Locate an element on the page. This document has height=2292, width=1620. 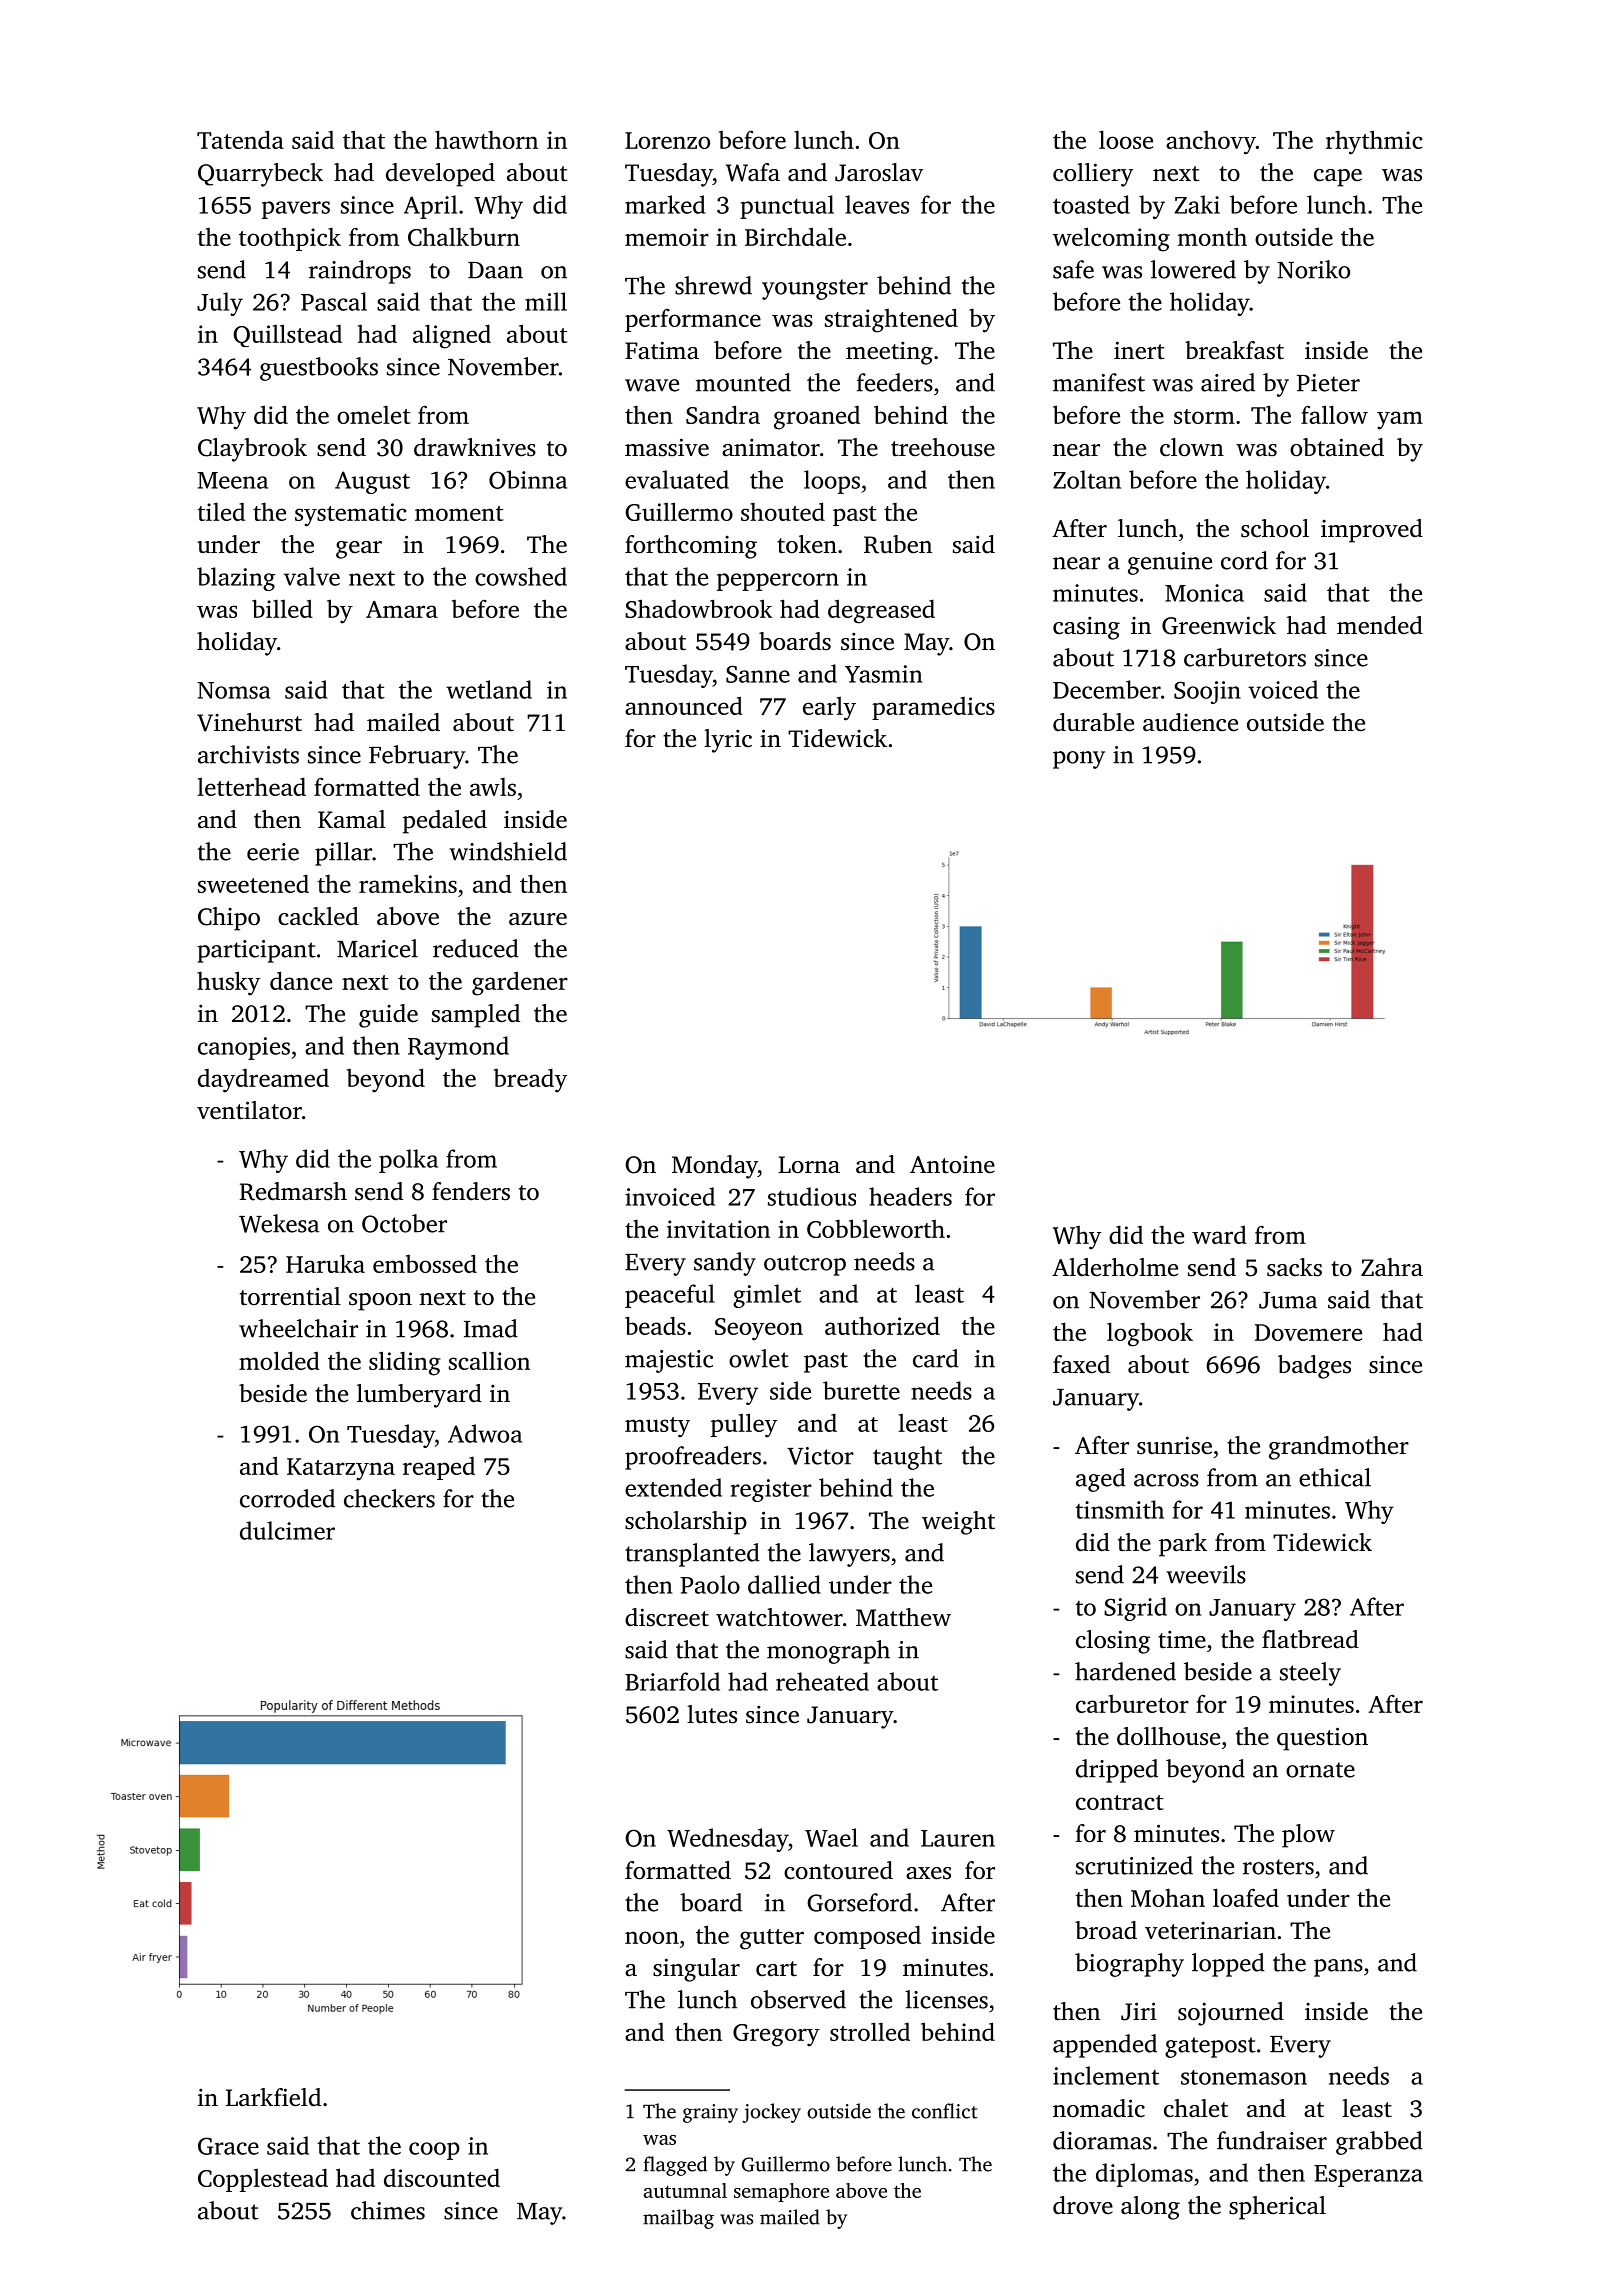
improved is located at coordinates (1372, 531).
